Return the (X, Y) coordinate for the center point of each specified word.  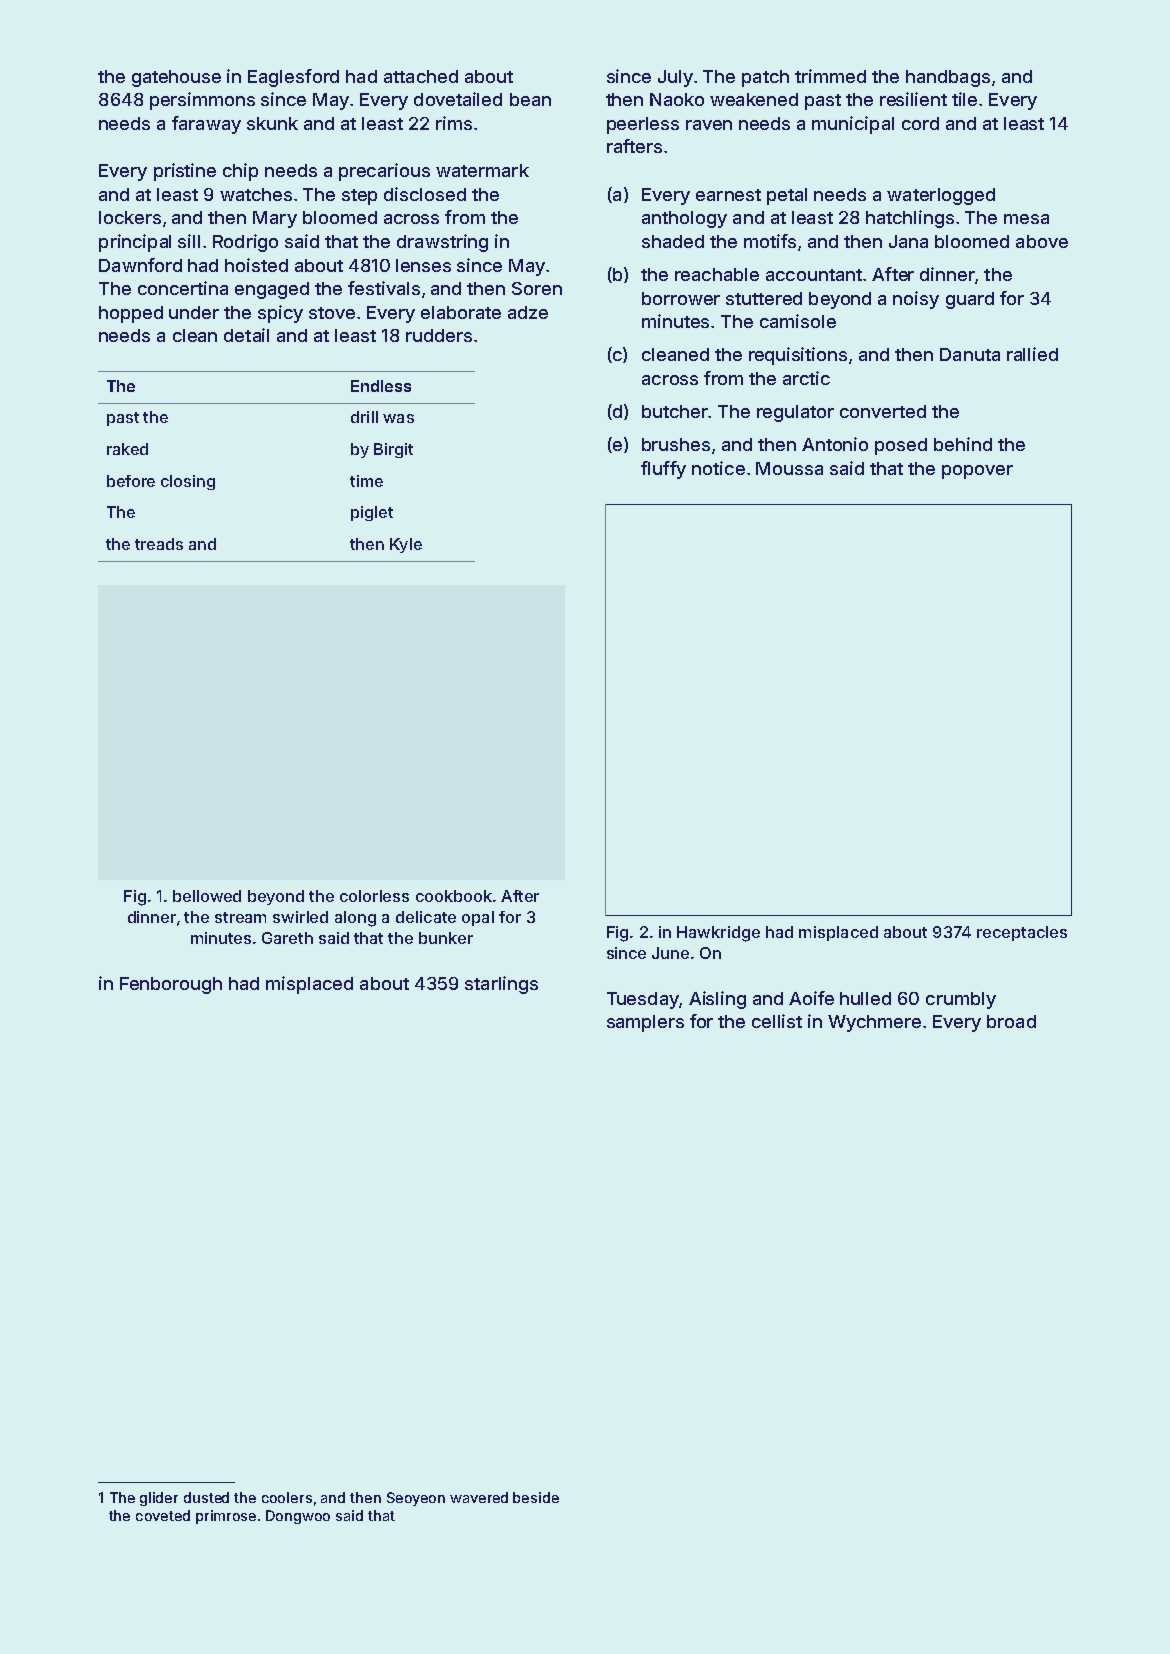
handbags (948, 78)
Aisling (717, 1000)
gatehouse (176, 78)
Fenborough (171, 985)
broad (1011, 1021)
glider (159, 1499)
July (675, 78)
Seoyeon (416, 1499)
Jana (908, 241)
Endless (381, 386)
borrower (681, 298)
